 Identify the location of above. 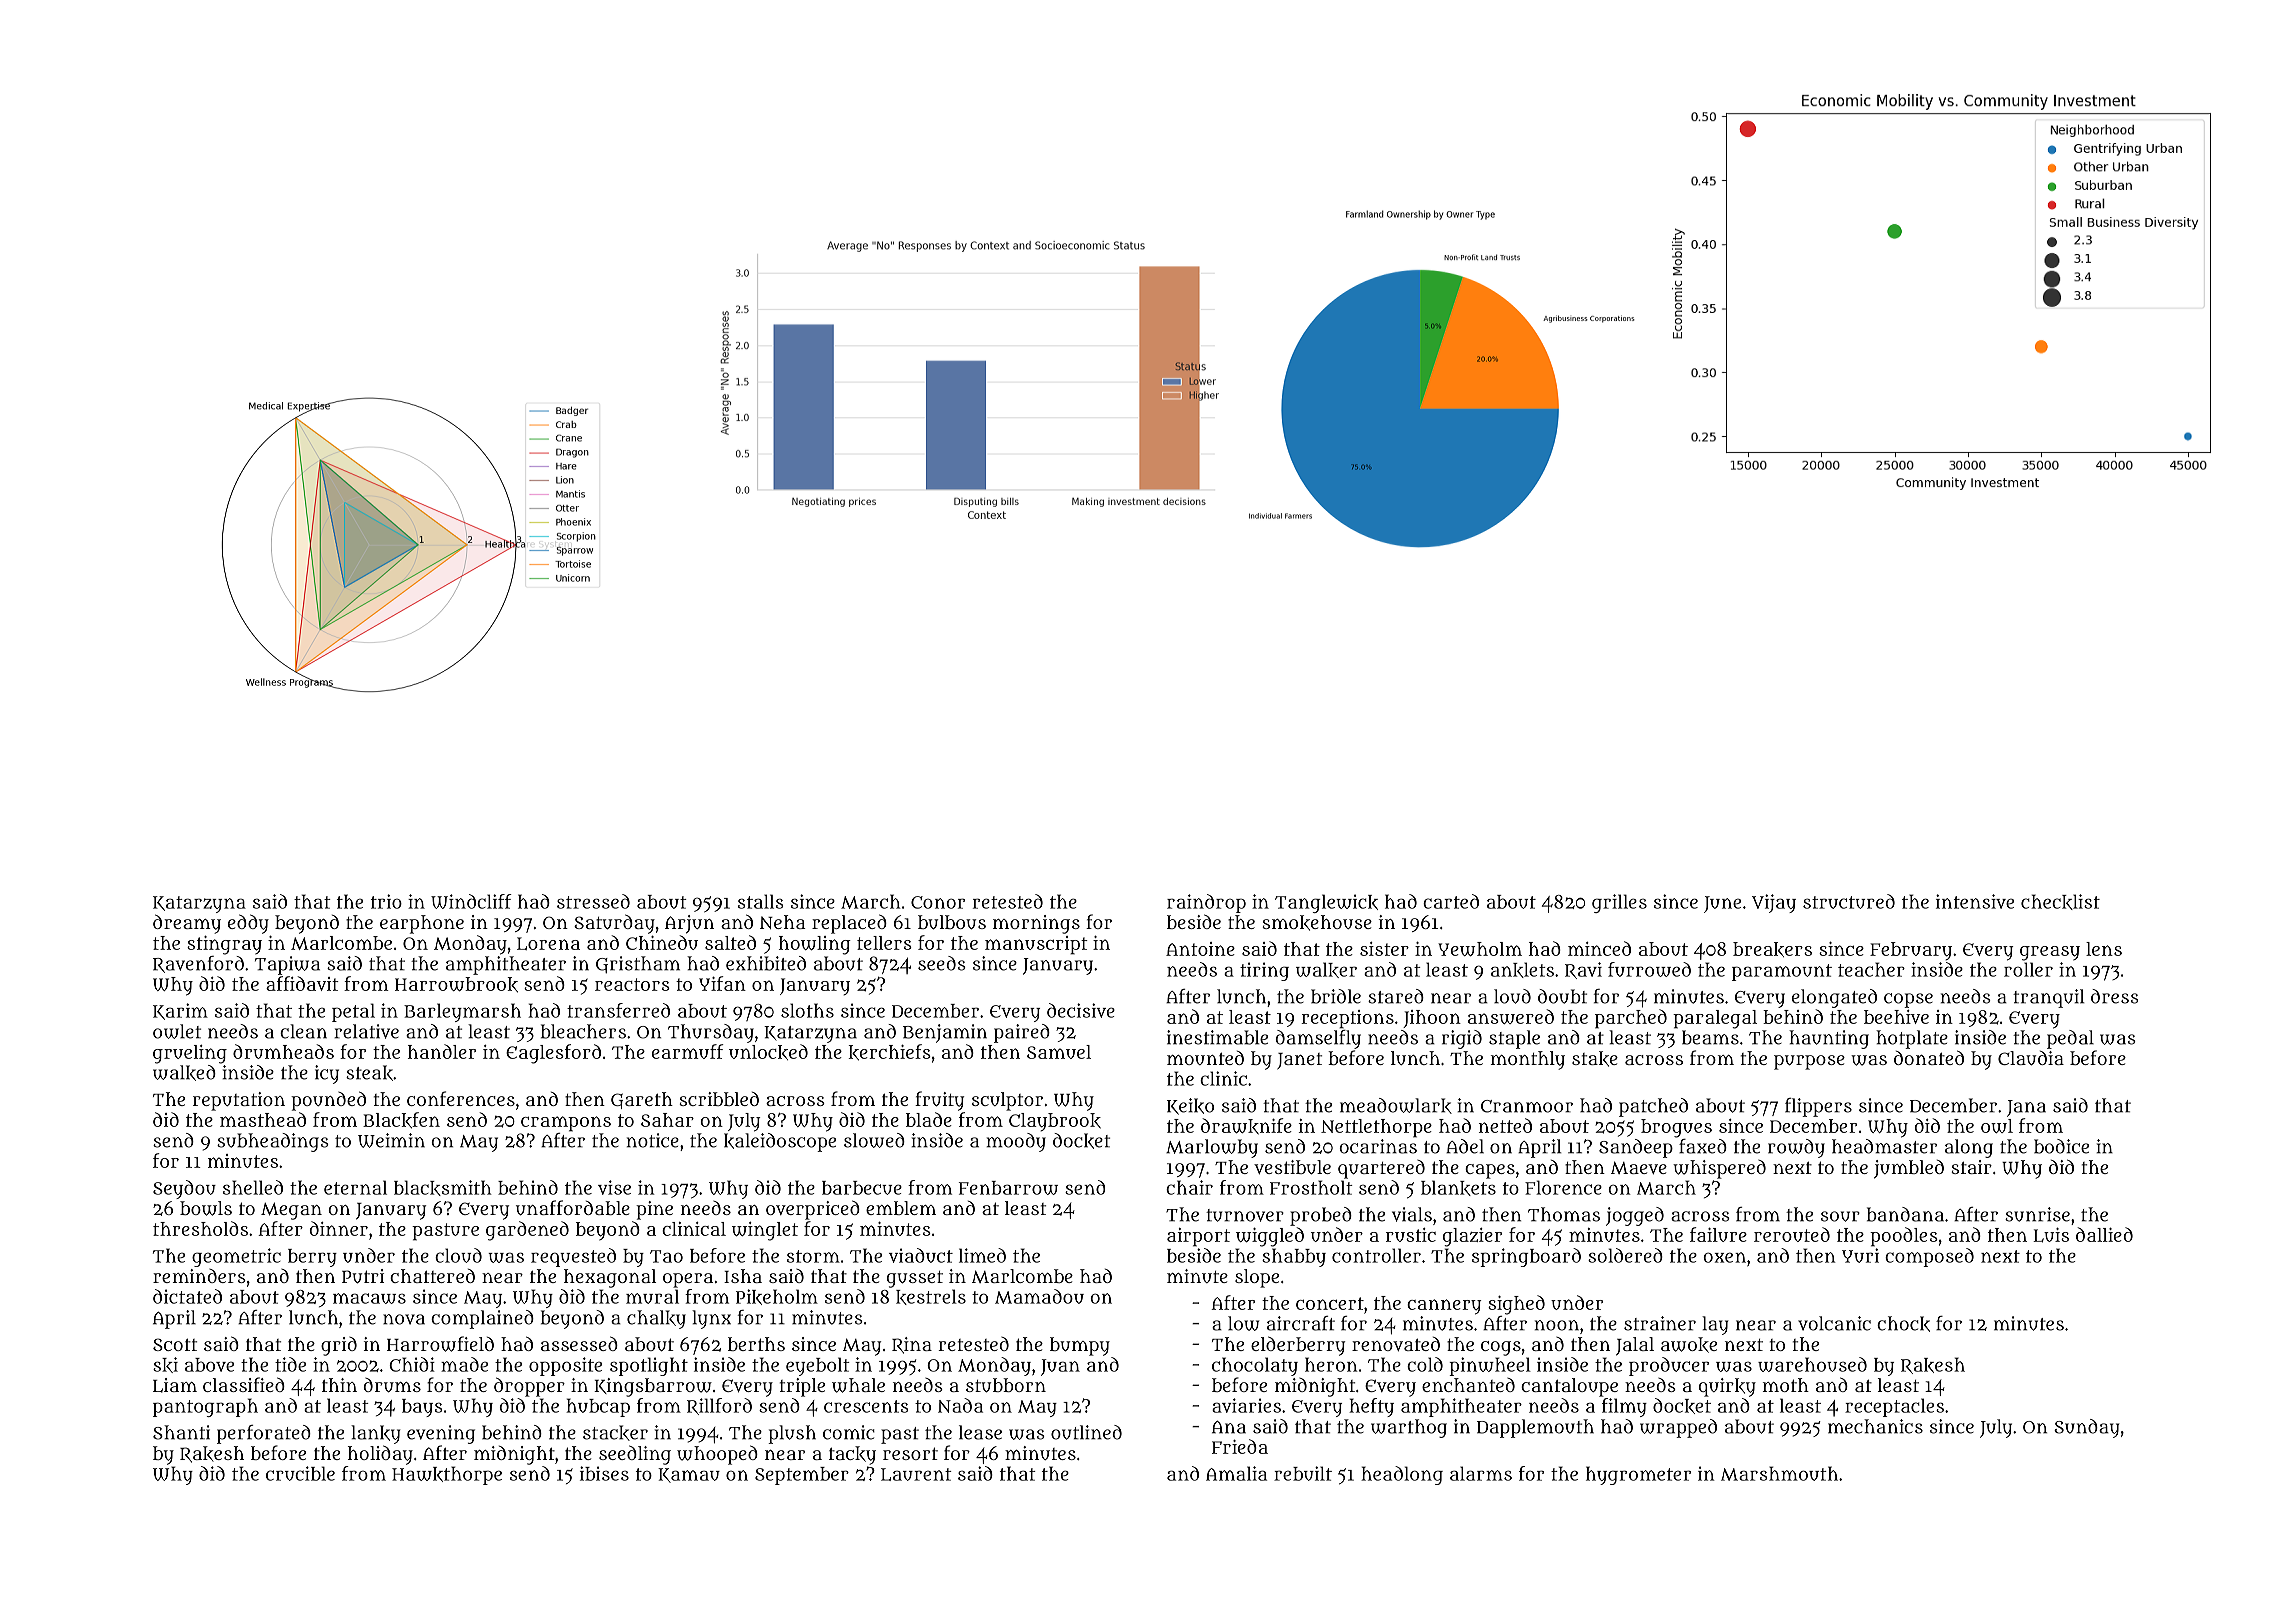
(209, 1365).
